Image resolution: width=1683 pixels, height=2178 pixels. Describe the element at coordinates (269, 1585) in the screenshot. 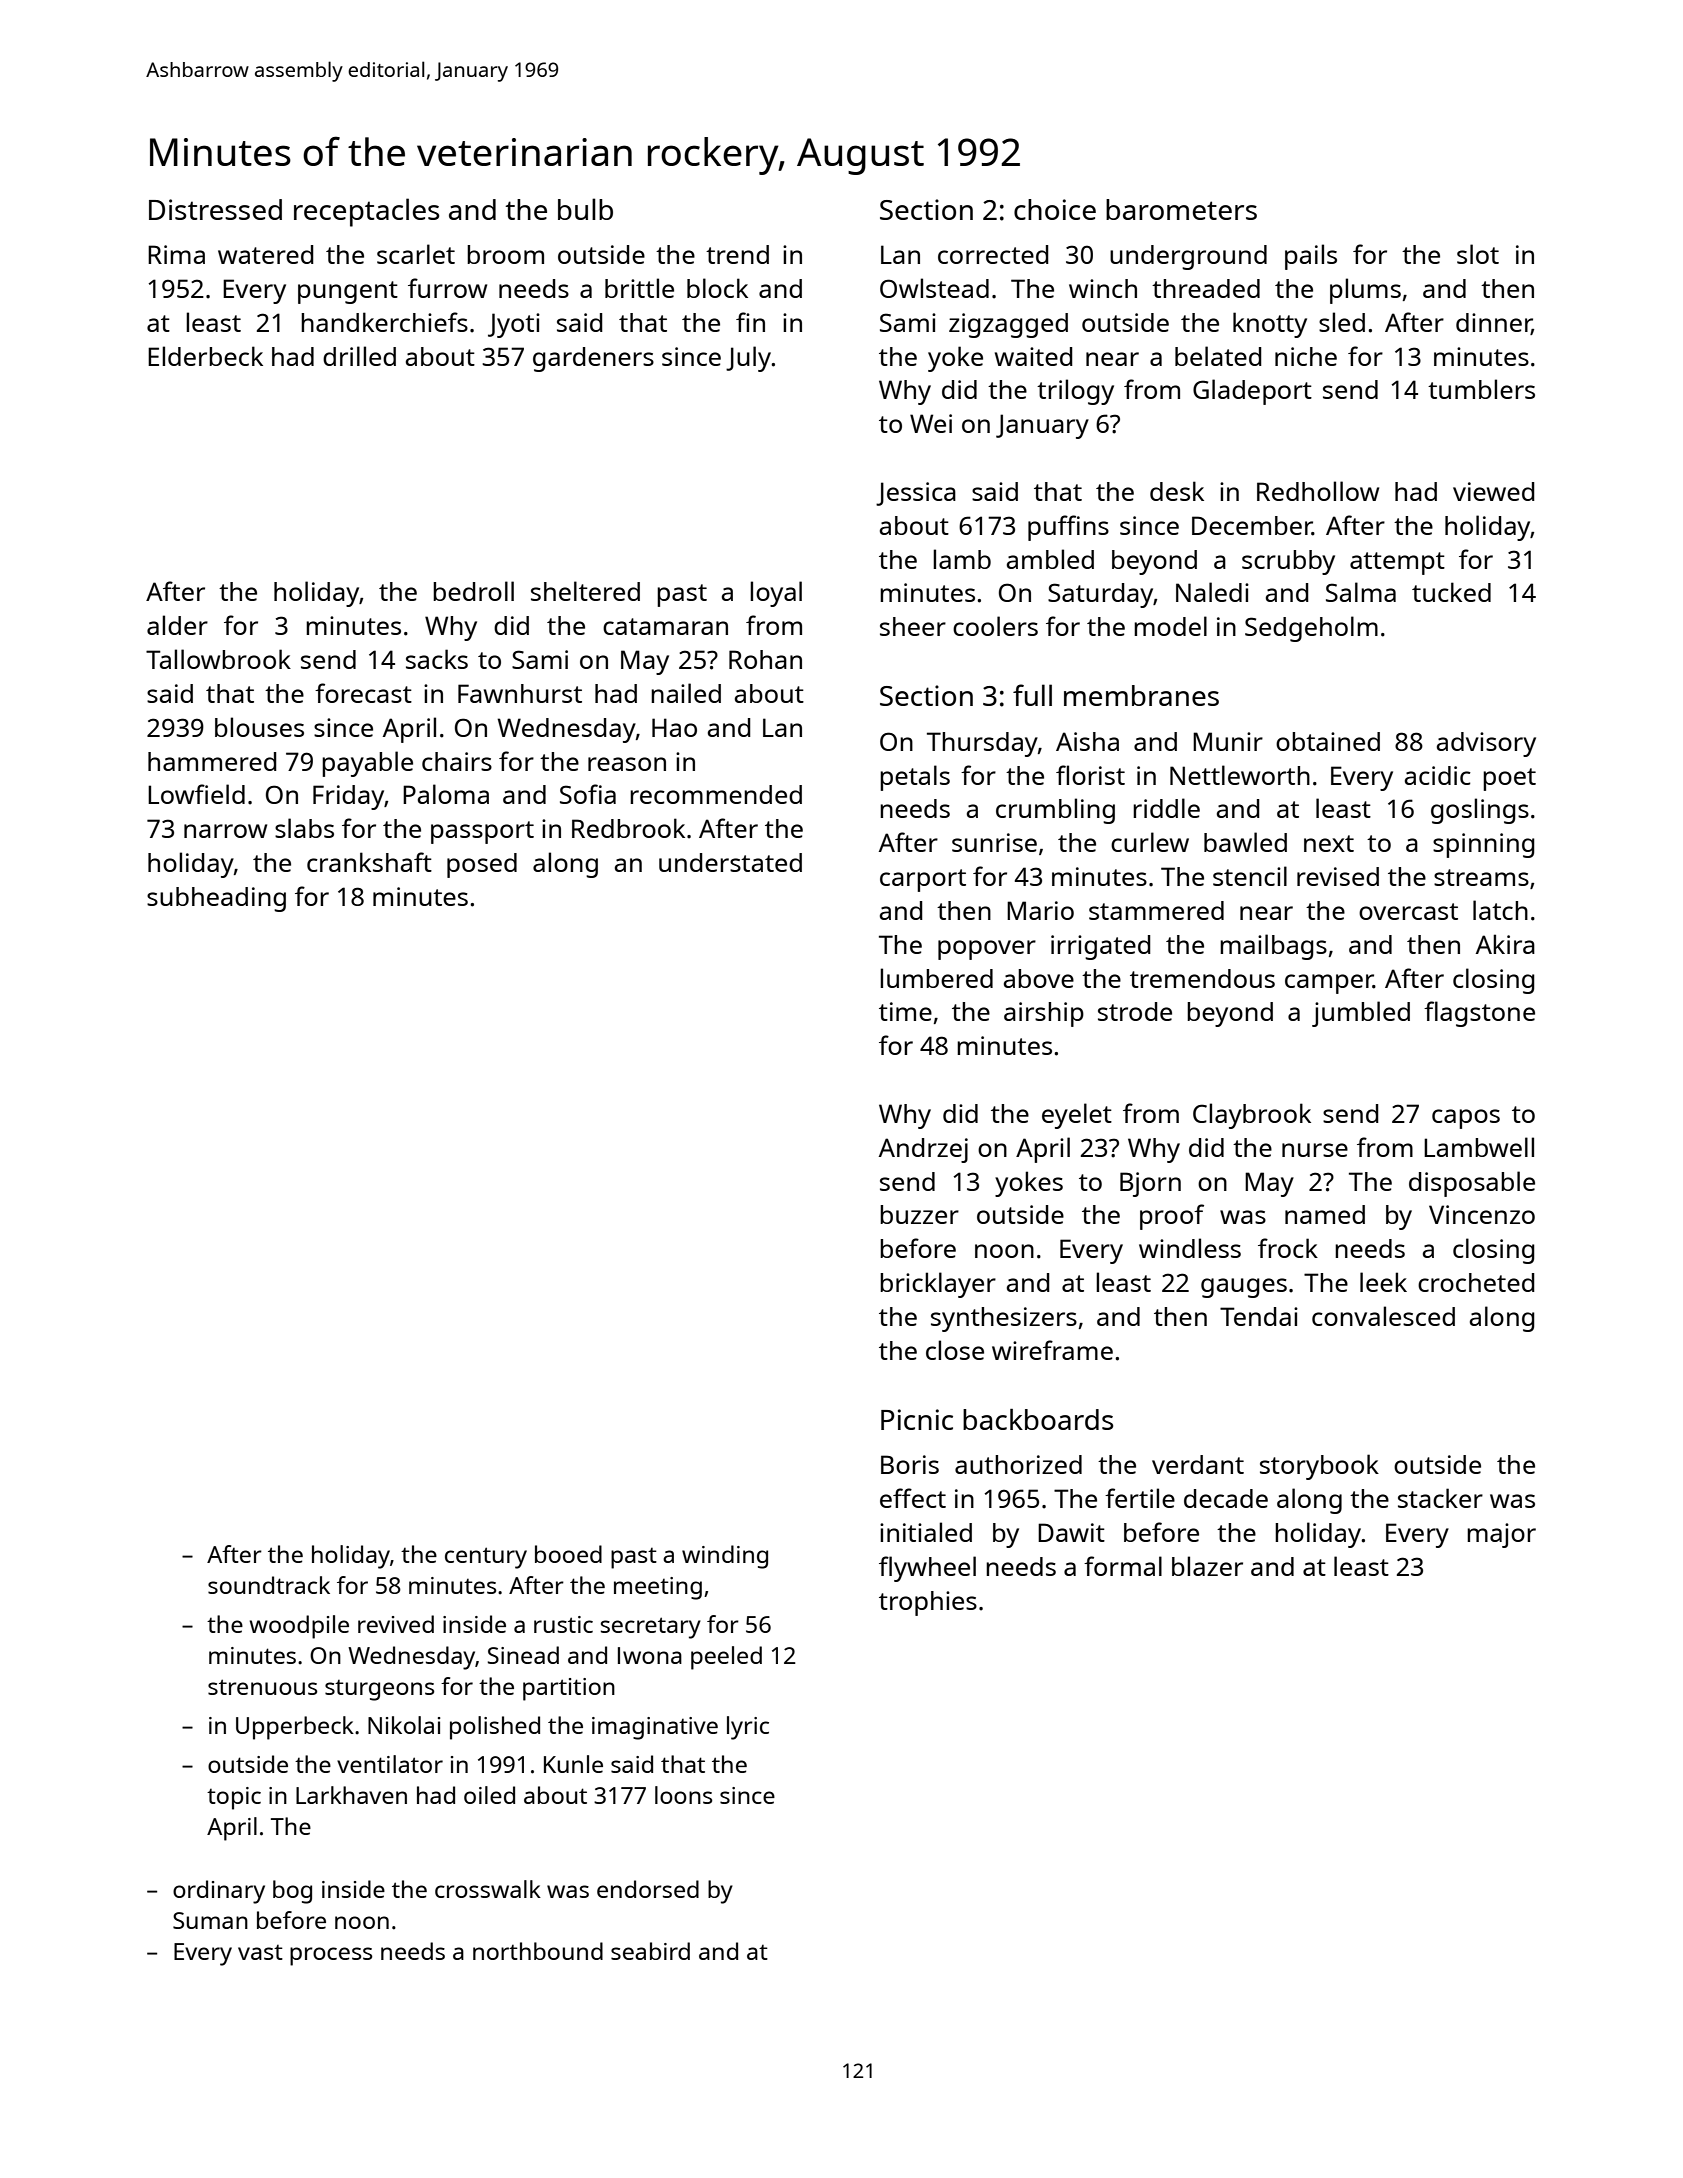

I see `soundtrack` at that location.
